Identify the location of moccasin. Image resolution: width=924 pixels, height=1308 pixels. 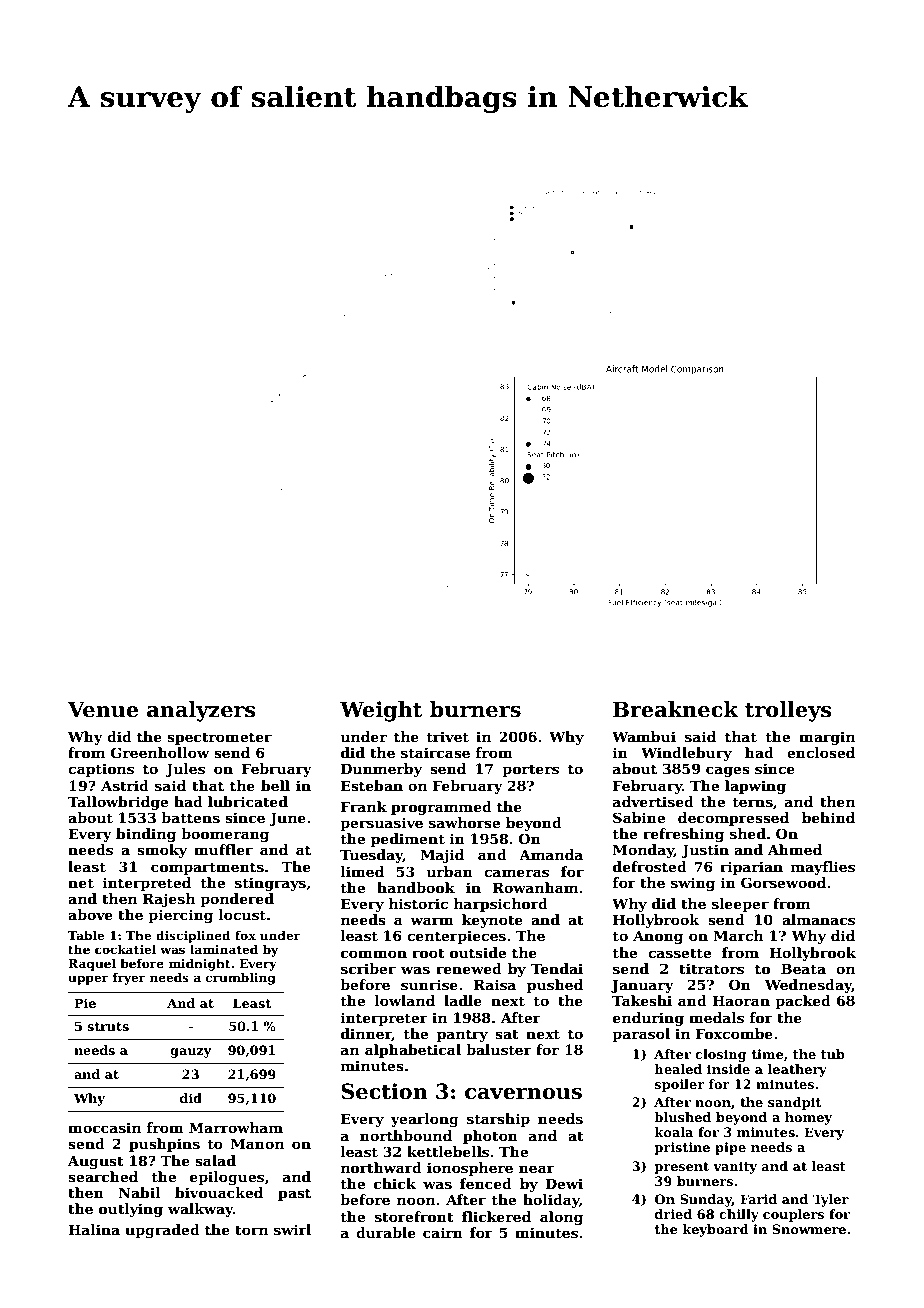
(104, 1127).
